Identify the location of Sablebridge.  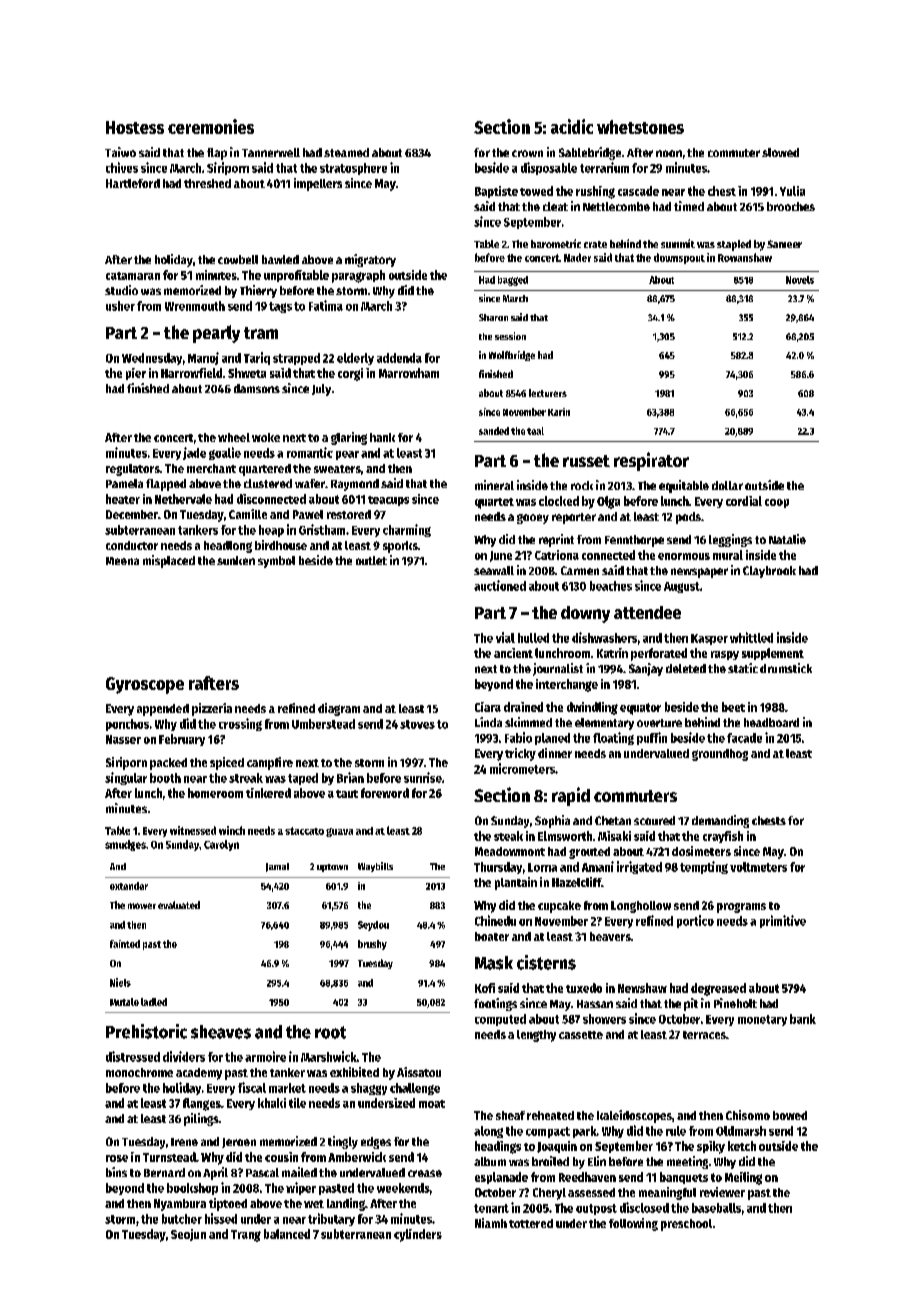
(590, 153).
